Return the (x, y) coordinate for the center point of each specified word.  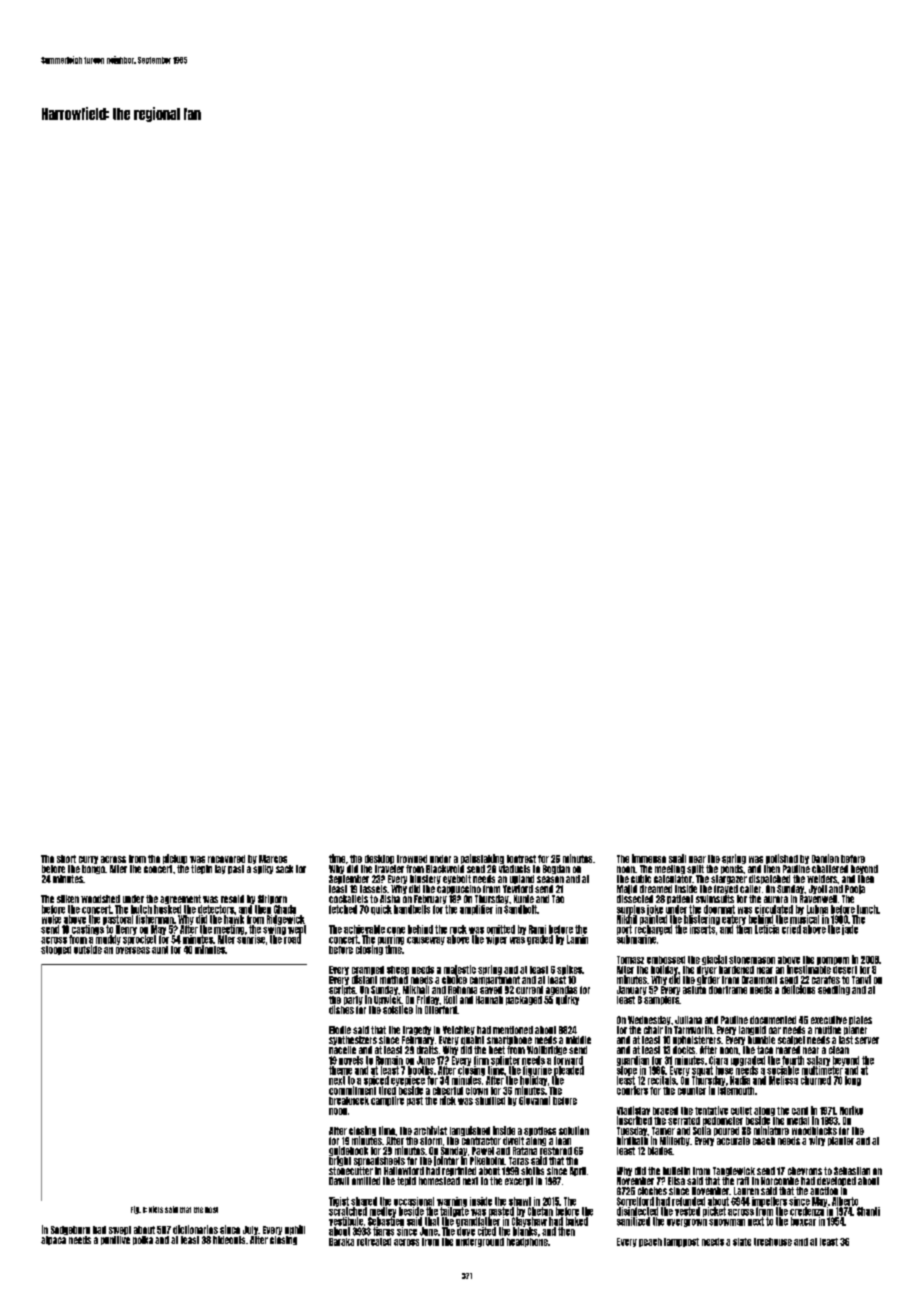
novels (351, 1060)
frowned (412, 859)
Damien (825, 858)
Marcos (273, 859)
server (867, 1040)
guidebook (348, 1151)
